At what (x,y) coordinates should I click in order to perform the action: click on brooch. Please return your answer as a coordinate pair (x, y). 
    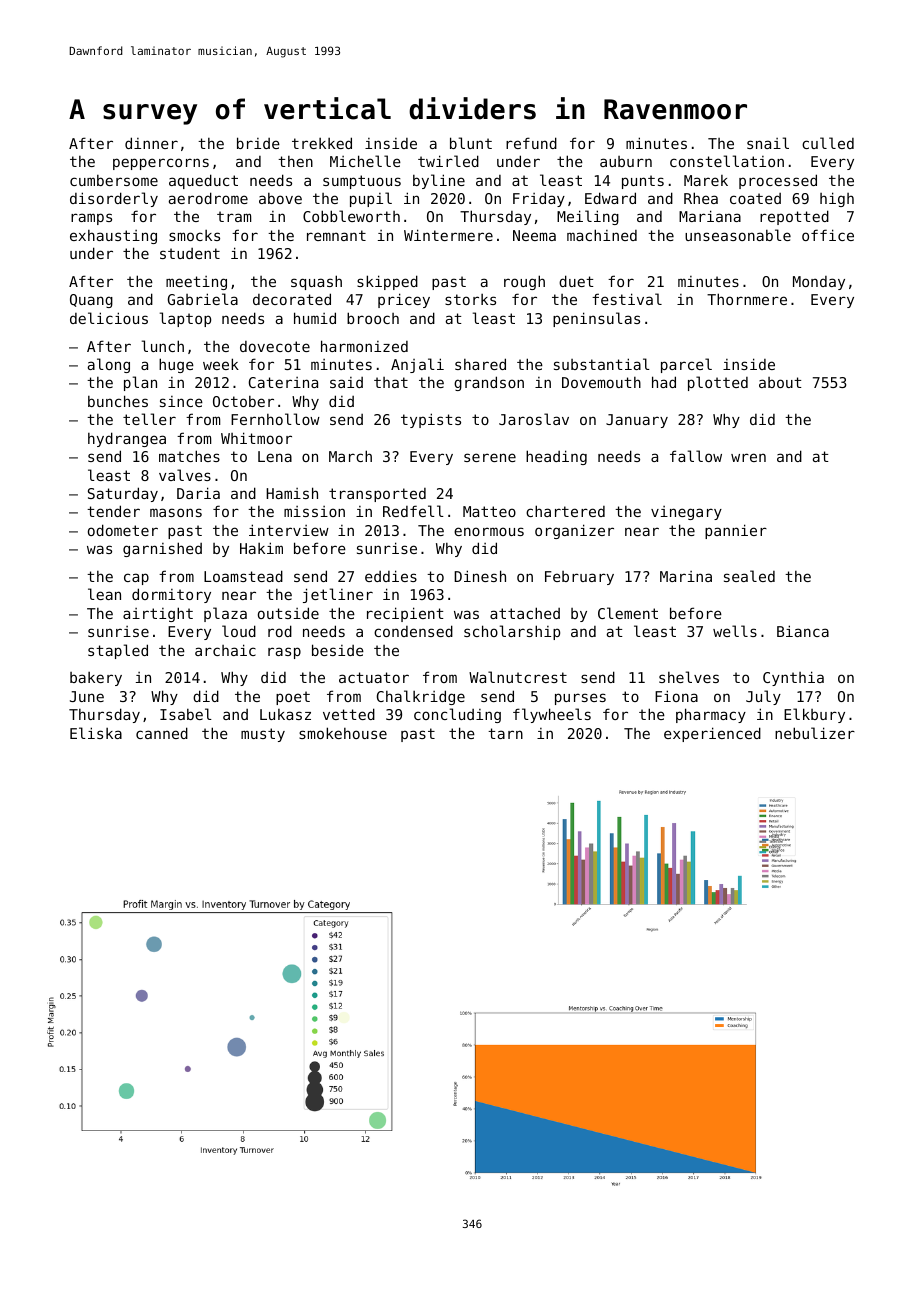
    Looking at the image, I should click on (373, 318).
